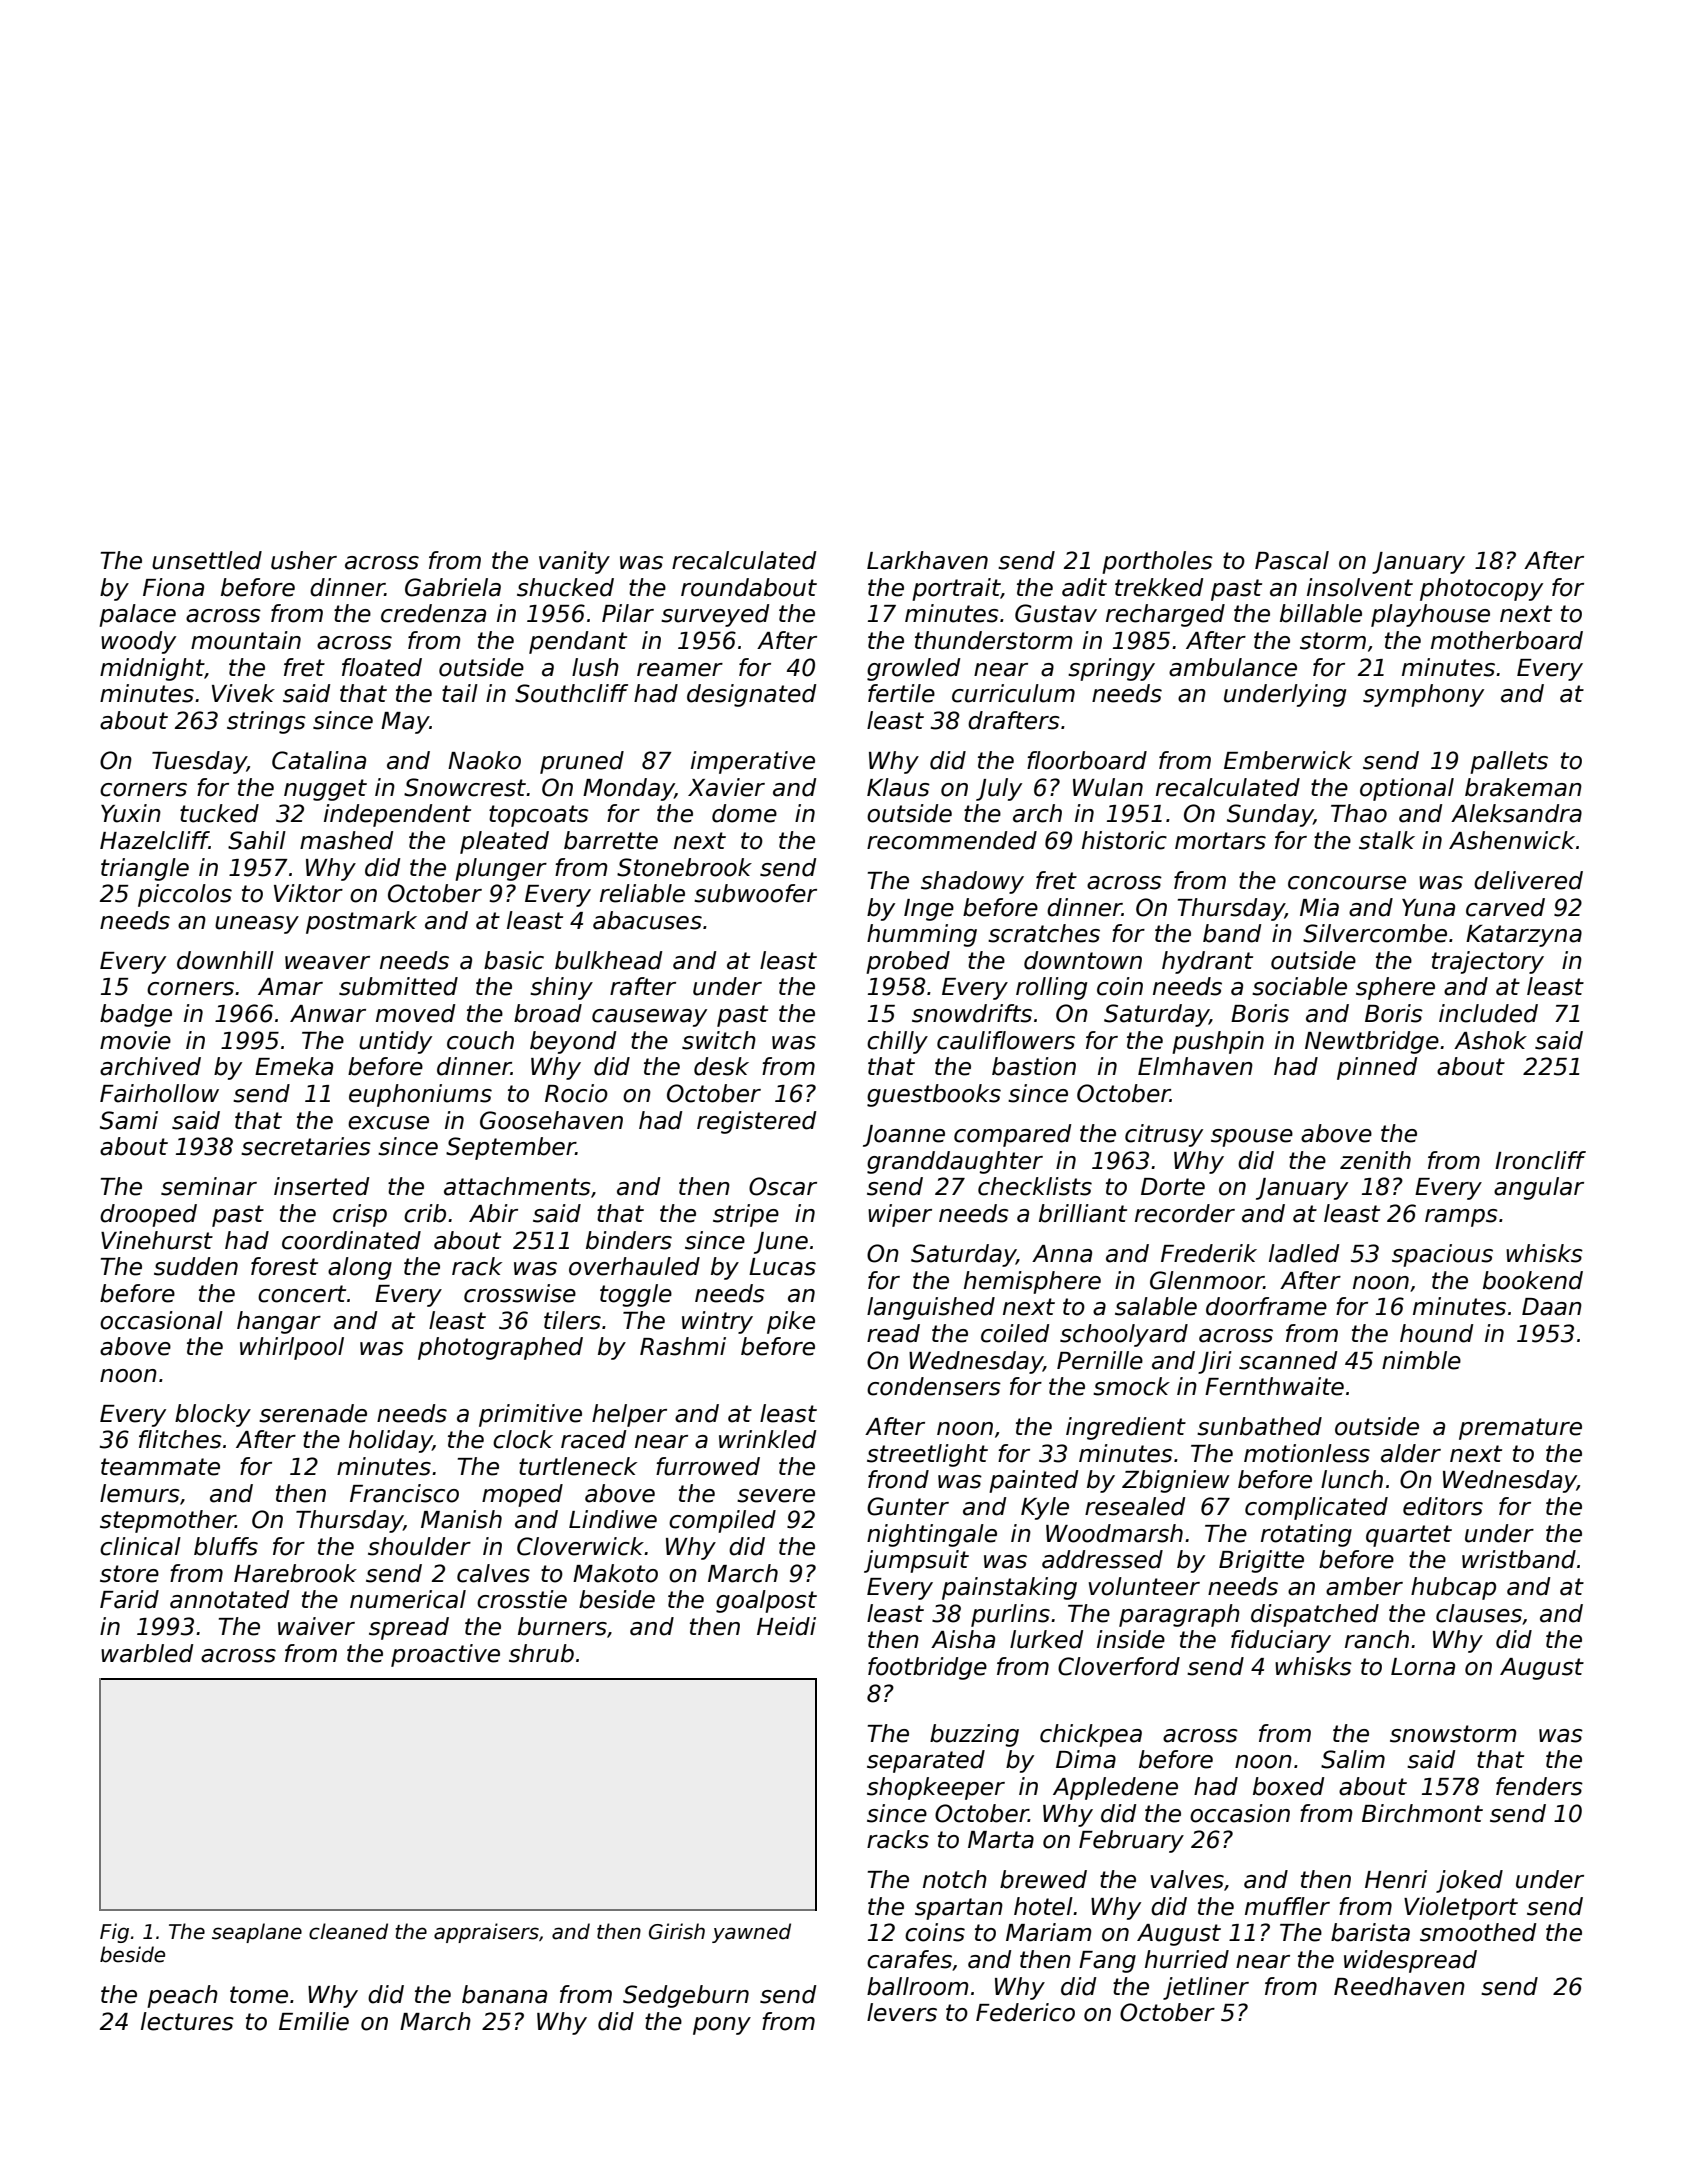 The width and height of the document is (1683, 2178). What do you see at coordinates (415, 1013) in the document?
I see `moved` at bounding box center [415, 1013].
